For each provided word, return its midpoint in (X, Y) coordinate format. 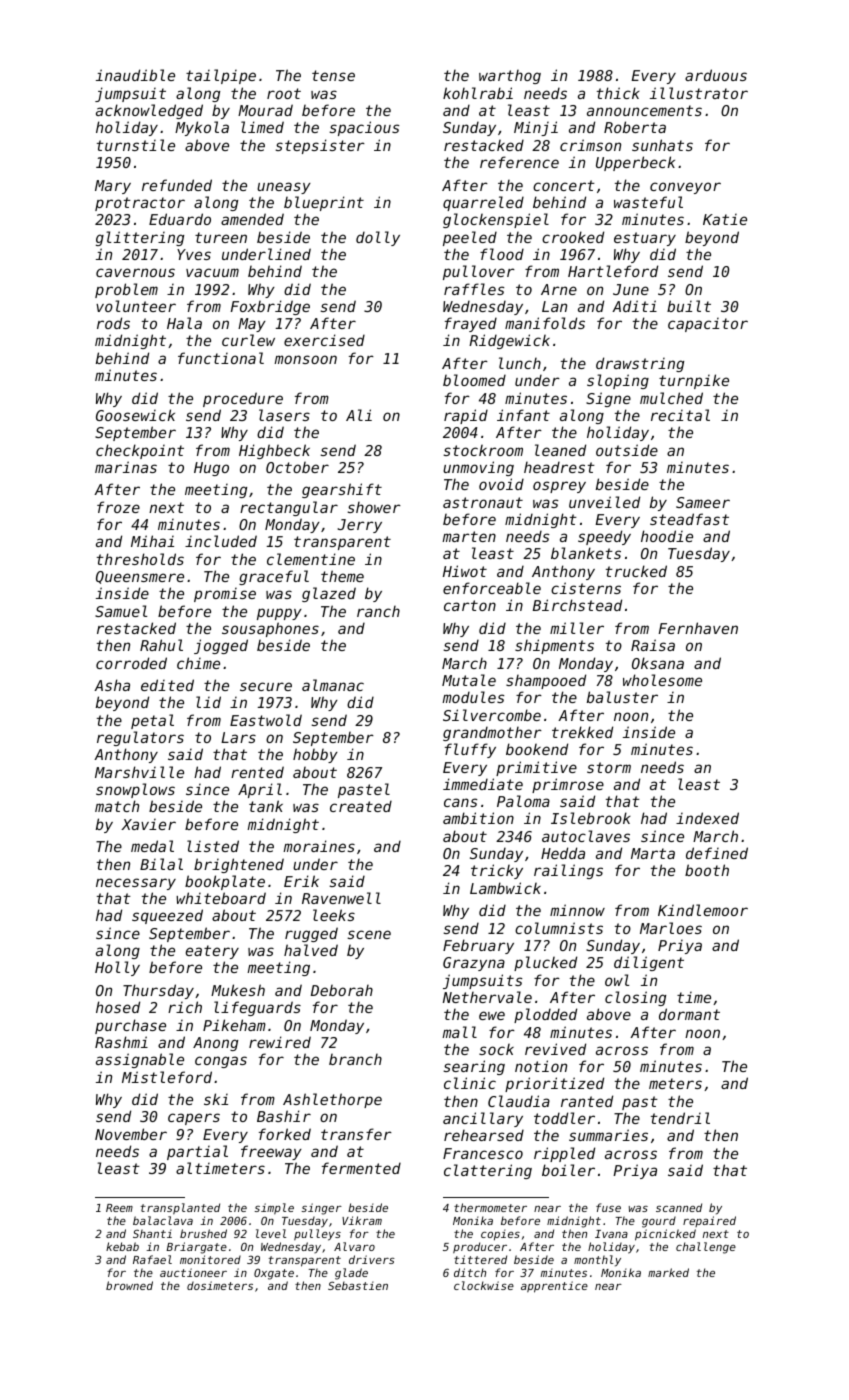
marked (668, 1272)
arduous (716, 75)
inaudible (135, 75)
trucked (636, 571)
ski (216, 1099)
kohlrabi (478, 93)
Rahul (161, 645)
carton (470, 605)
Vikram (362, 1220)
